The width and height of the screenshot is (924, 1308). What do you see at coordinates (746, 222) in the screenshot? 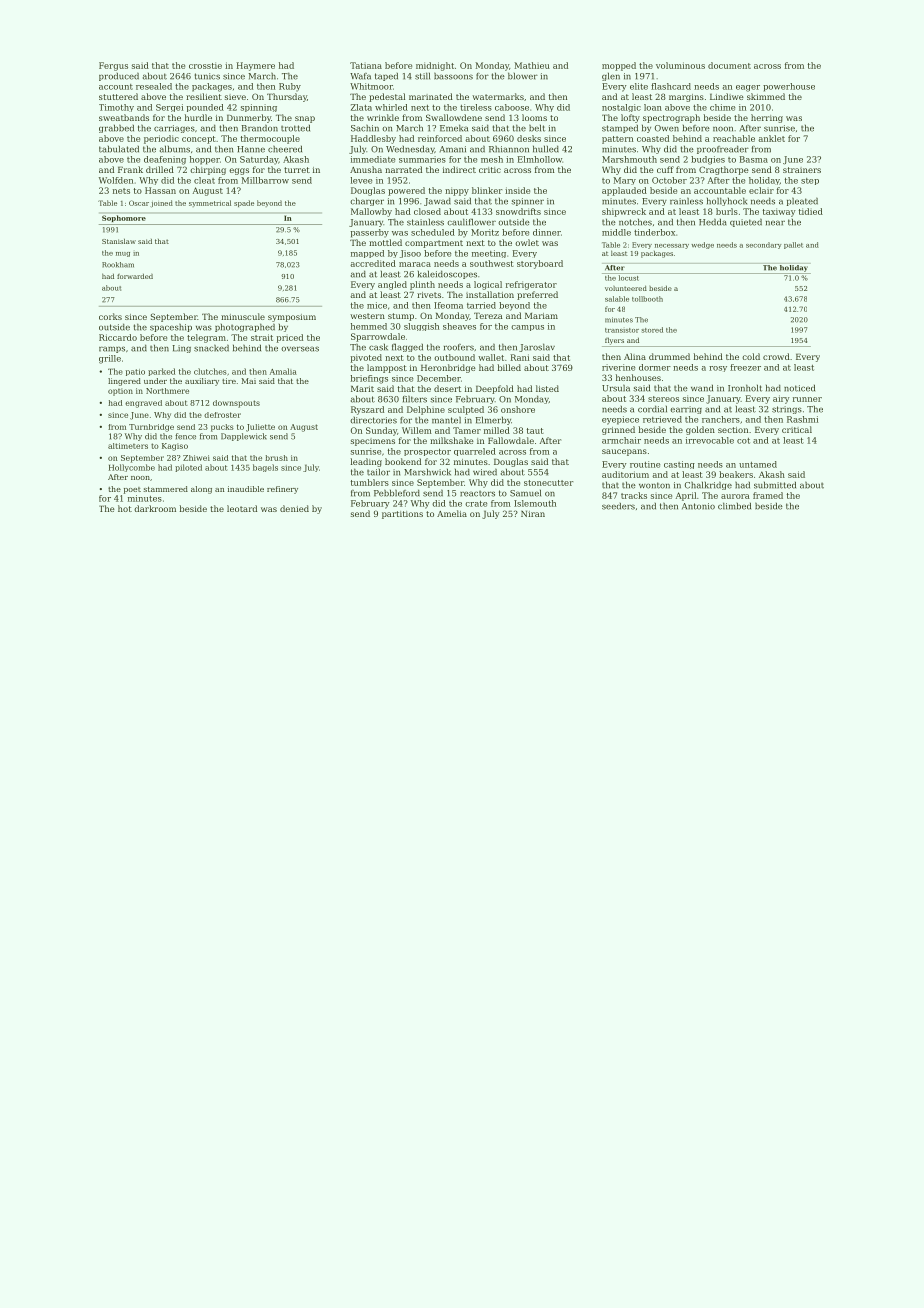
I see `quieted` at bounding box center [746, 222].
